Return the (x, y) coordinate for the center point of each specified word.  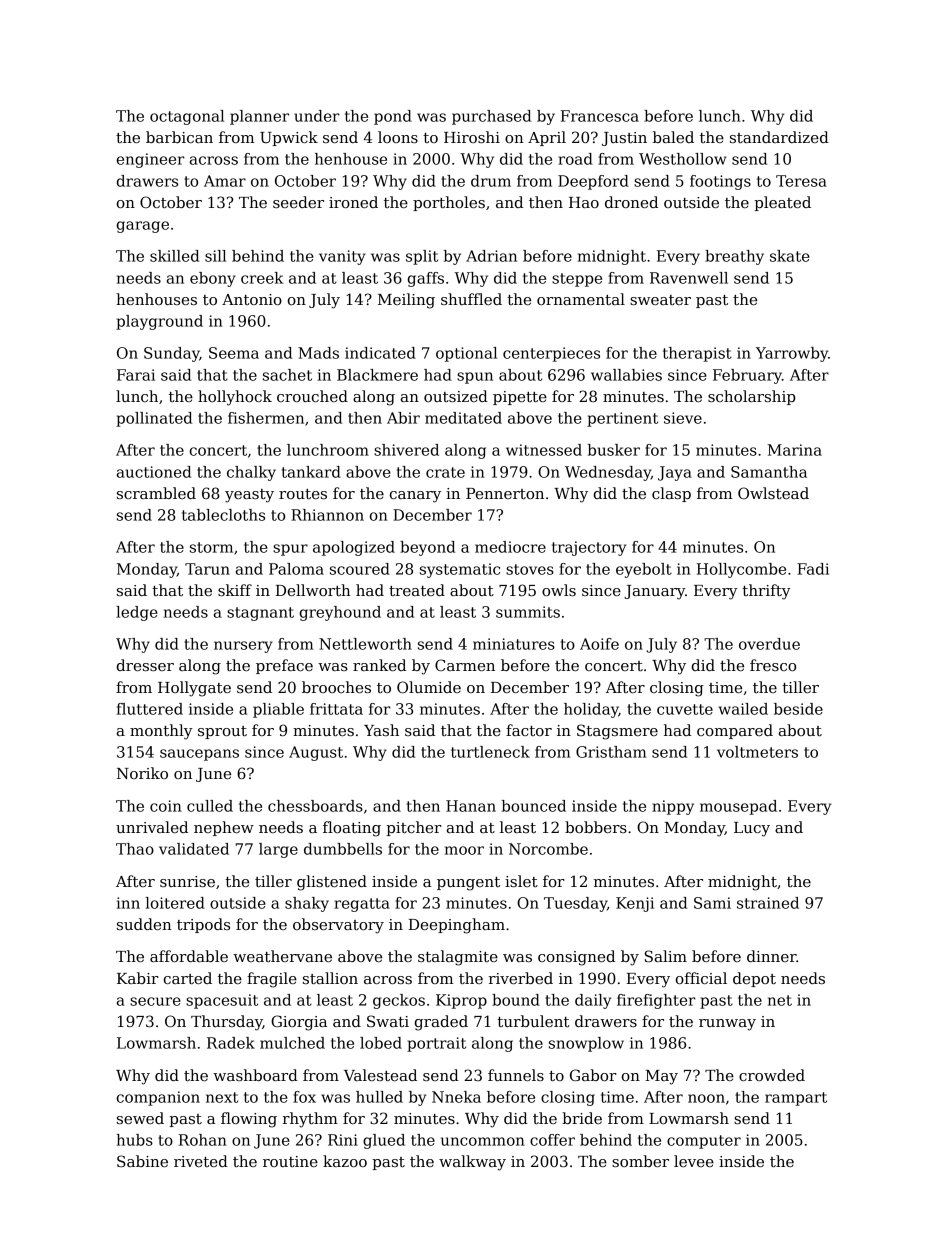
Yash (381, 730)
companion (158, 1098)
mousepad (738, 807)
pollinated (154, 419)
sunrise (187, 881)
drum (491, 181)
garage (142, 227)
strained (768, 903)
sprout (222, 732)
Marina (794, 450)
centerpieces (551, 354)
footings (720, 182)
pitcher (414, 828)
